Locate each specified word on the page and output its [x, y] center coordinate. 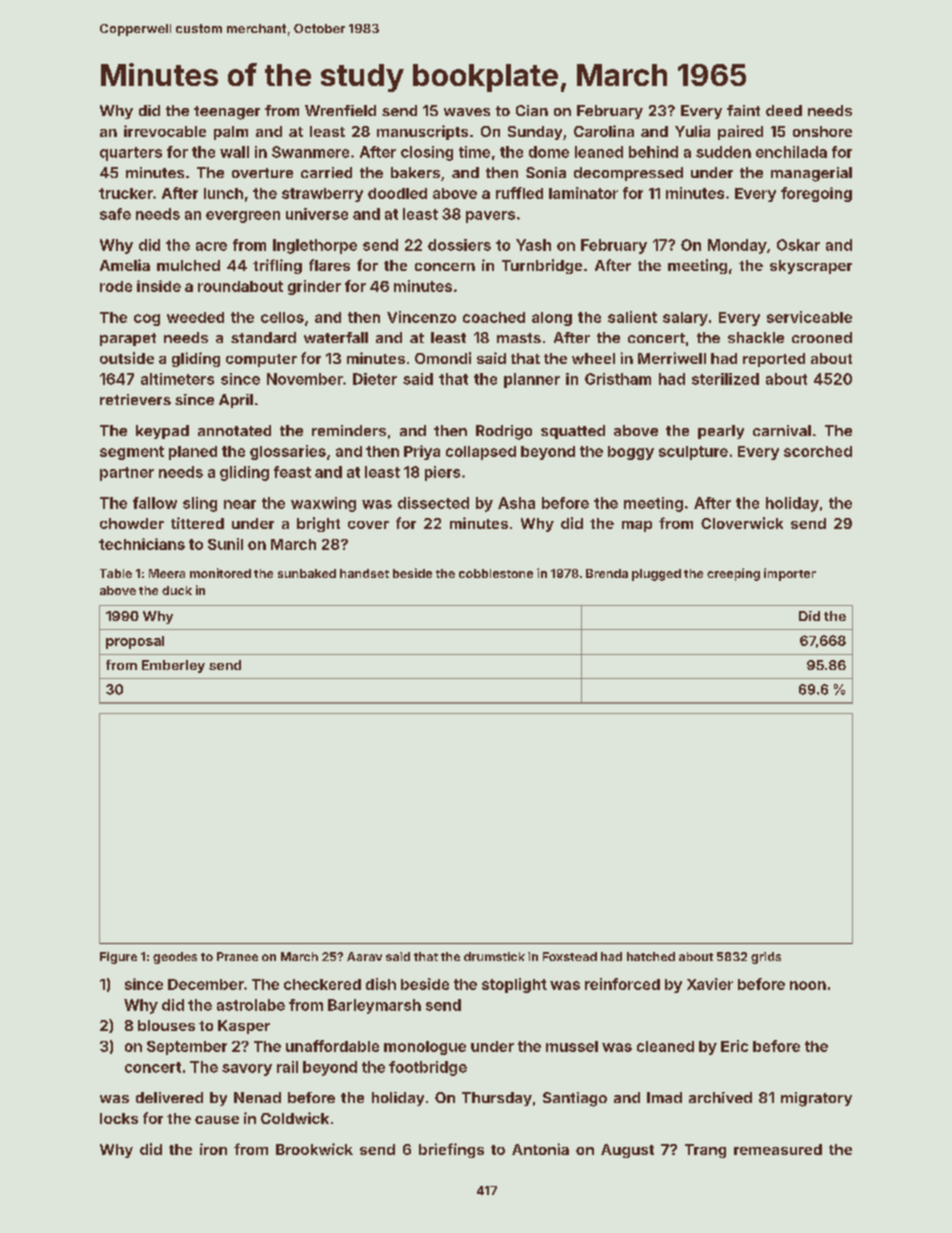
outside [127, 358]
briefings [451, 1150]
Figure [118, 958]
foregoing [816, 194]
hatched [651, 956]
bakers [415, 172]
